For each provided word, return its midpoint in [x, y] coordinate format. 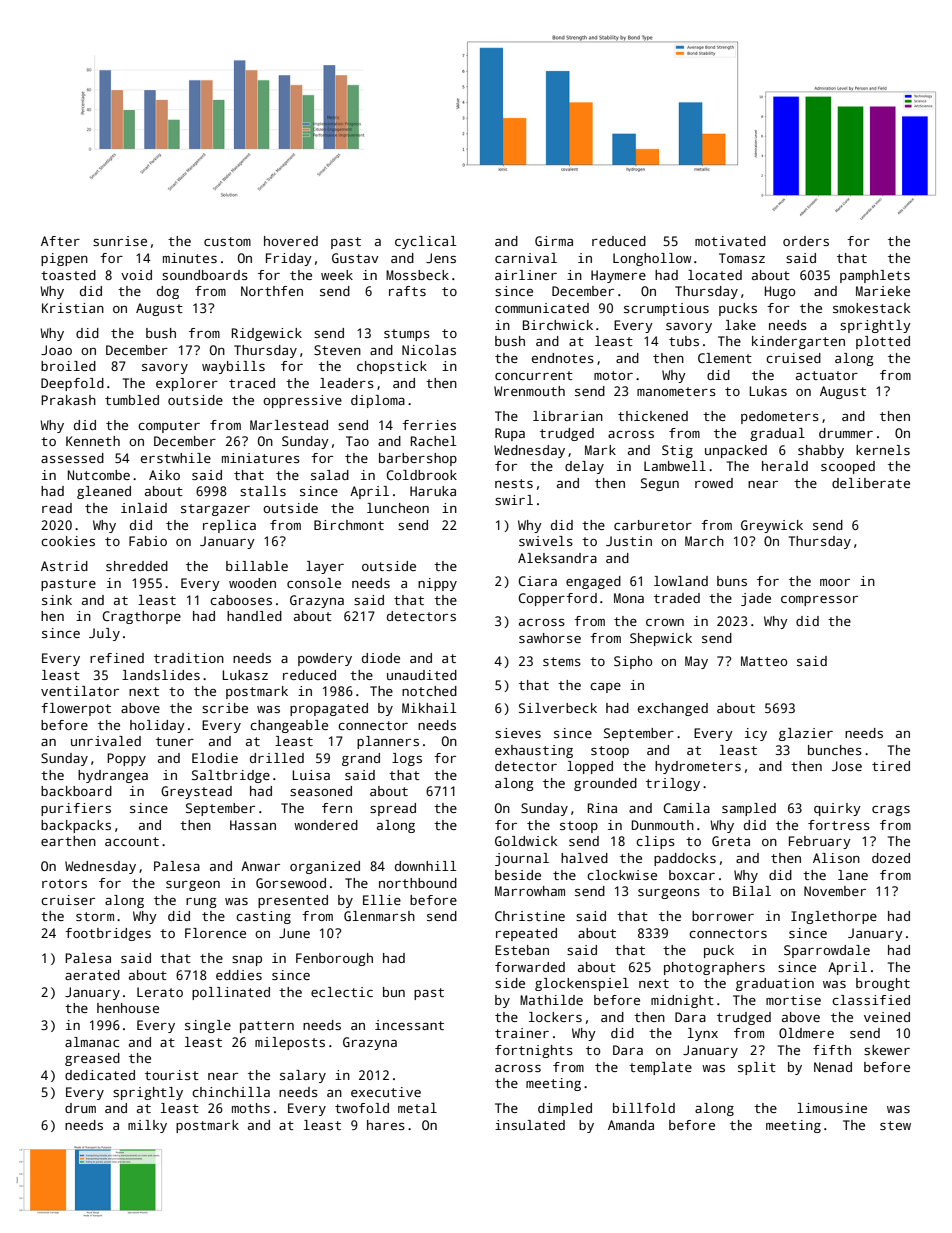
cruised [793, 358]
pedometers [780, 417]
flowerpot [76, 709]
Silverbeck [558, 708]
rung [201, 903]
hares [386, 1125]
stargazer [215, 510]
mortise [793, 1000]
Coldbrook [421, 475]
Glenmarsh [379, 916]
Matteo [764, 661]
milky [147, 1126]
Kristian [73, 308]
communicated [542, 308]
